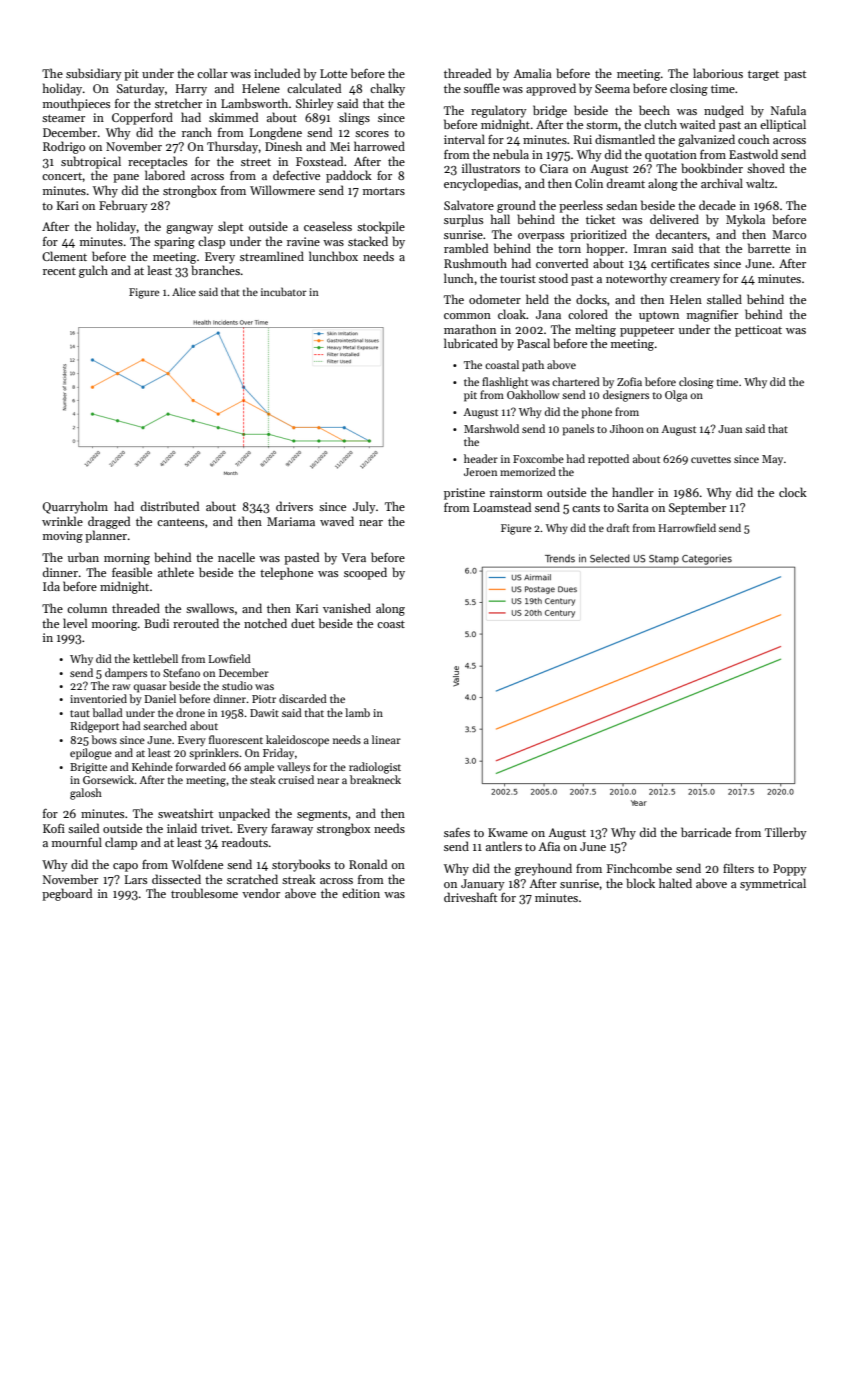 The height and width of the image is (1400, 849). I want to click on radiologist, so click(375, 768).
